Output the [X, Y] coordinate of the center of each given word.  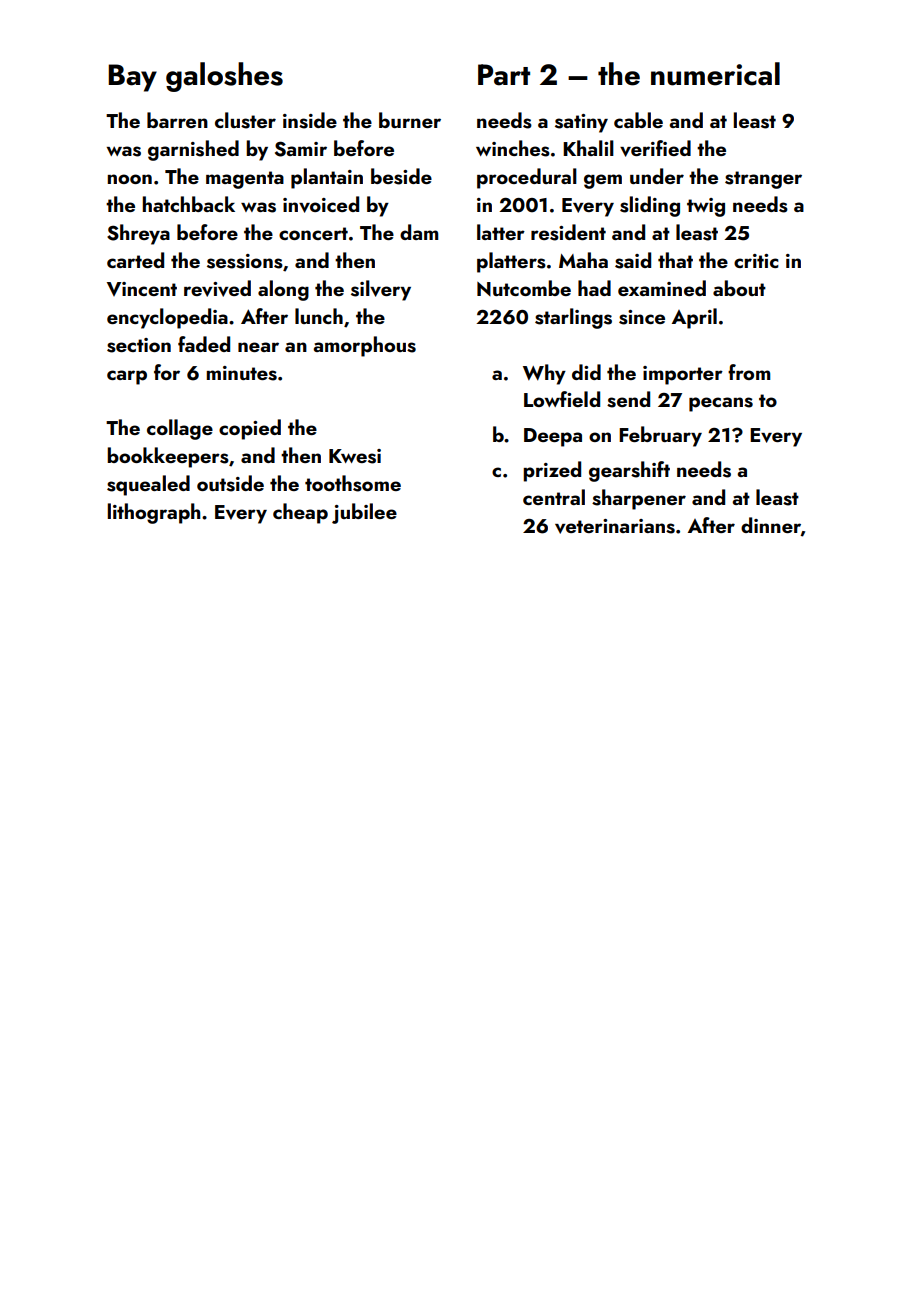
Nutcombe [524, 288]
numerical [715, 74]
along [283, 290]
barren [177, 120]
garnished [193, 150]
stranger [763, 180]
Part [504, 75]
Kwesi [355, 456]
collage [180, 429]
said [633, 260]
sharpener [639, 499]
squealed [148, 485]
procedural [527, 178]
